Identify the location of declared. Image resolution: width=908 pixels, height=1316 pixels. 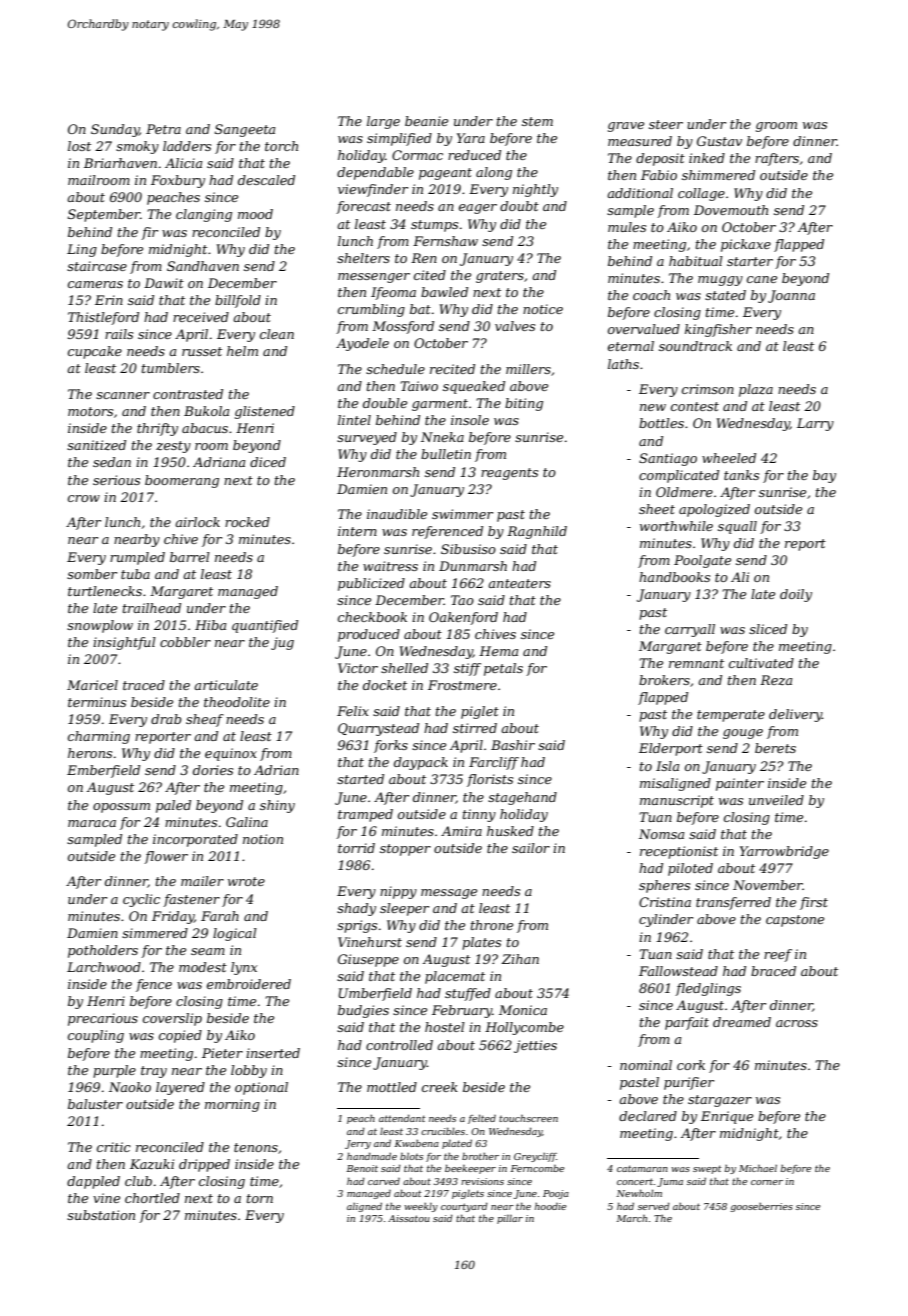
(648, 1116).
